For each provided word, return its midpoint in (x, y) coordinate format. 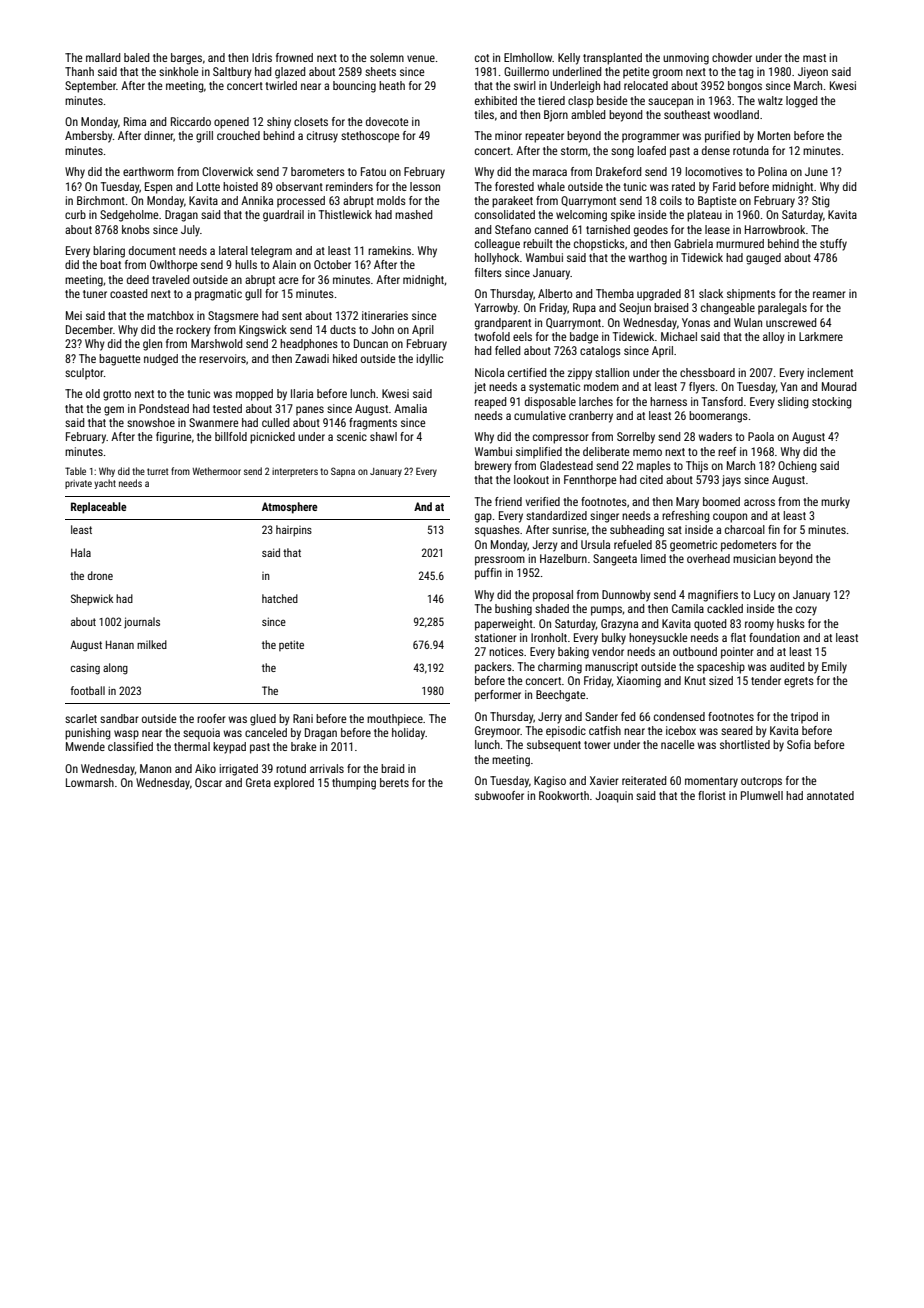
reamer (829, 294)
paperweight (504, 625)
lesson (425, 186)
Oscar (208, 782)
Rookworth (564, 795)
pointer (737, 653)
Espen (158, 188)
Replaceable (99, 508)
